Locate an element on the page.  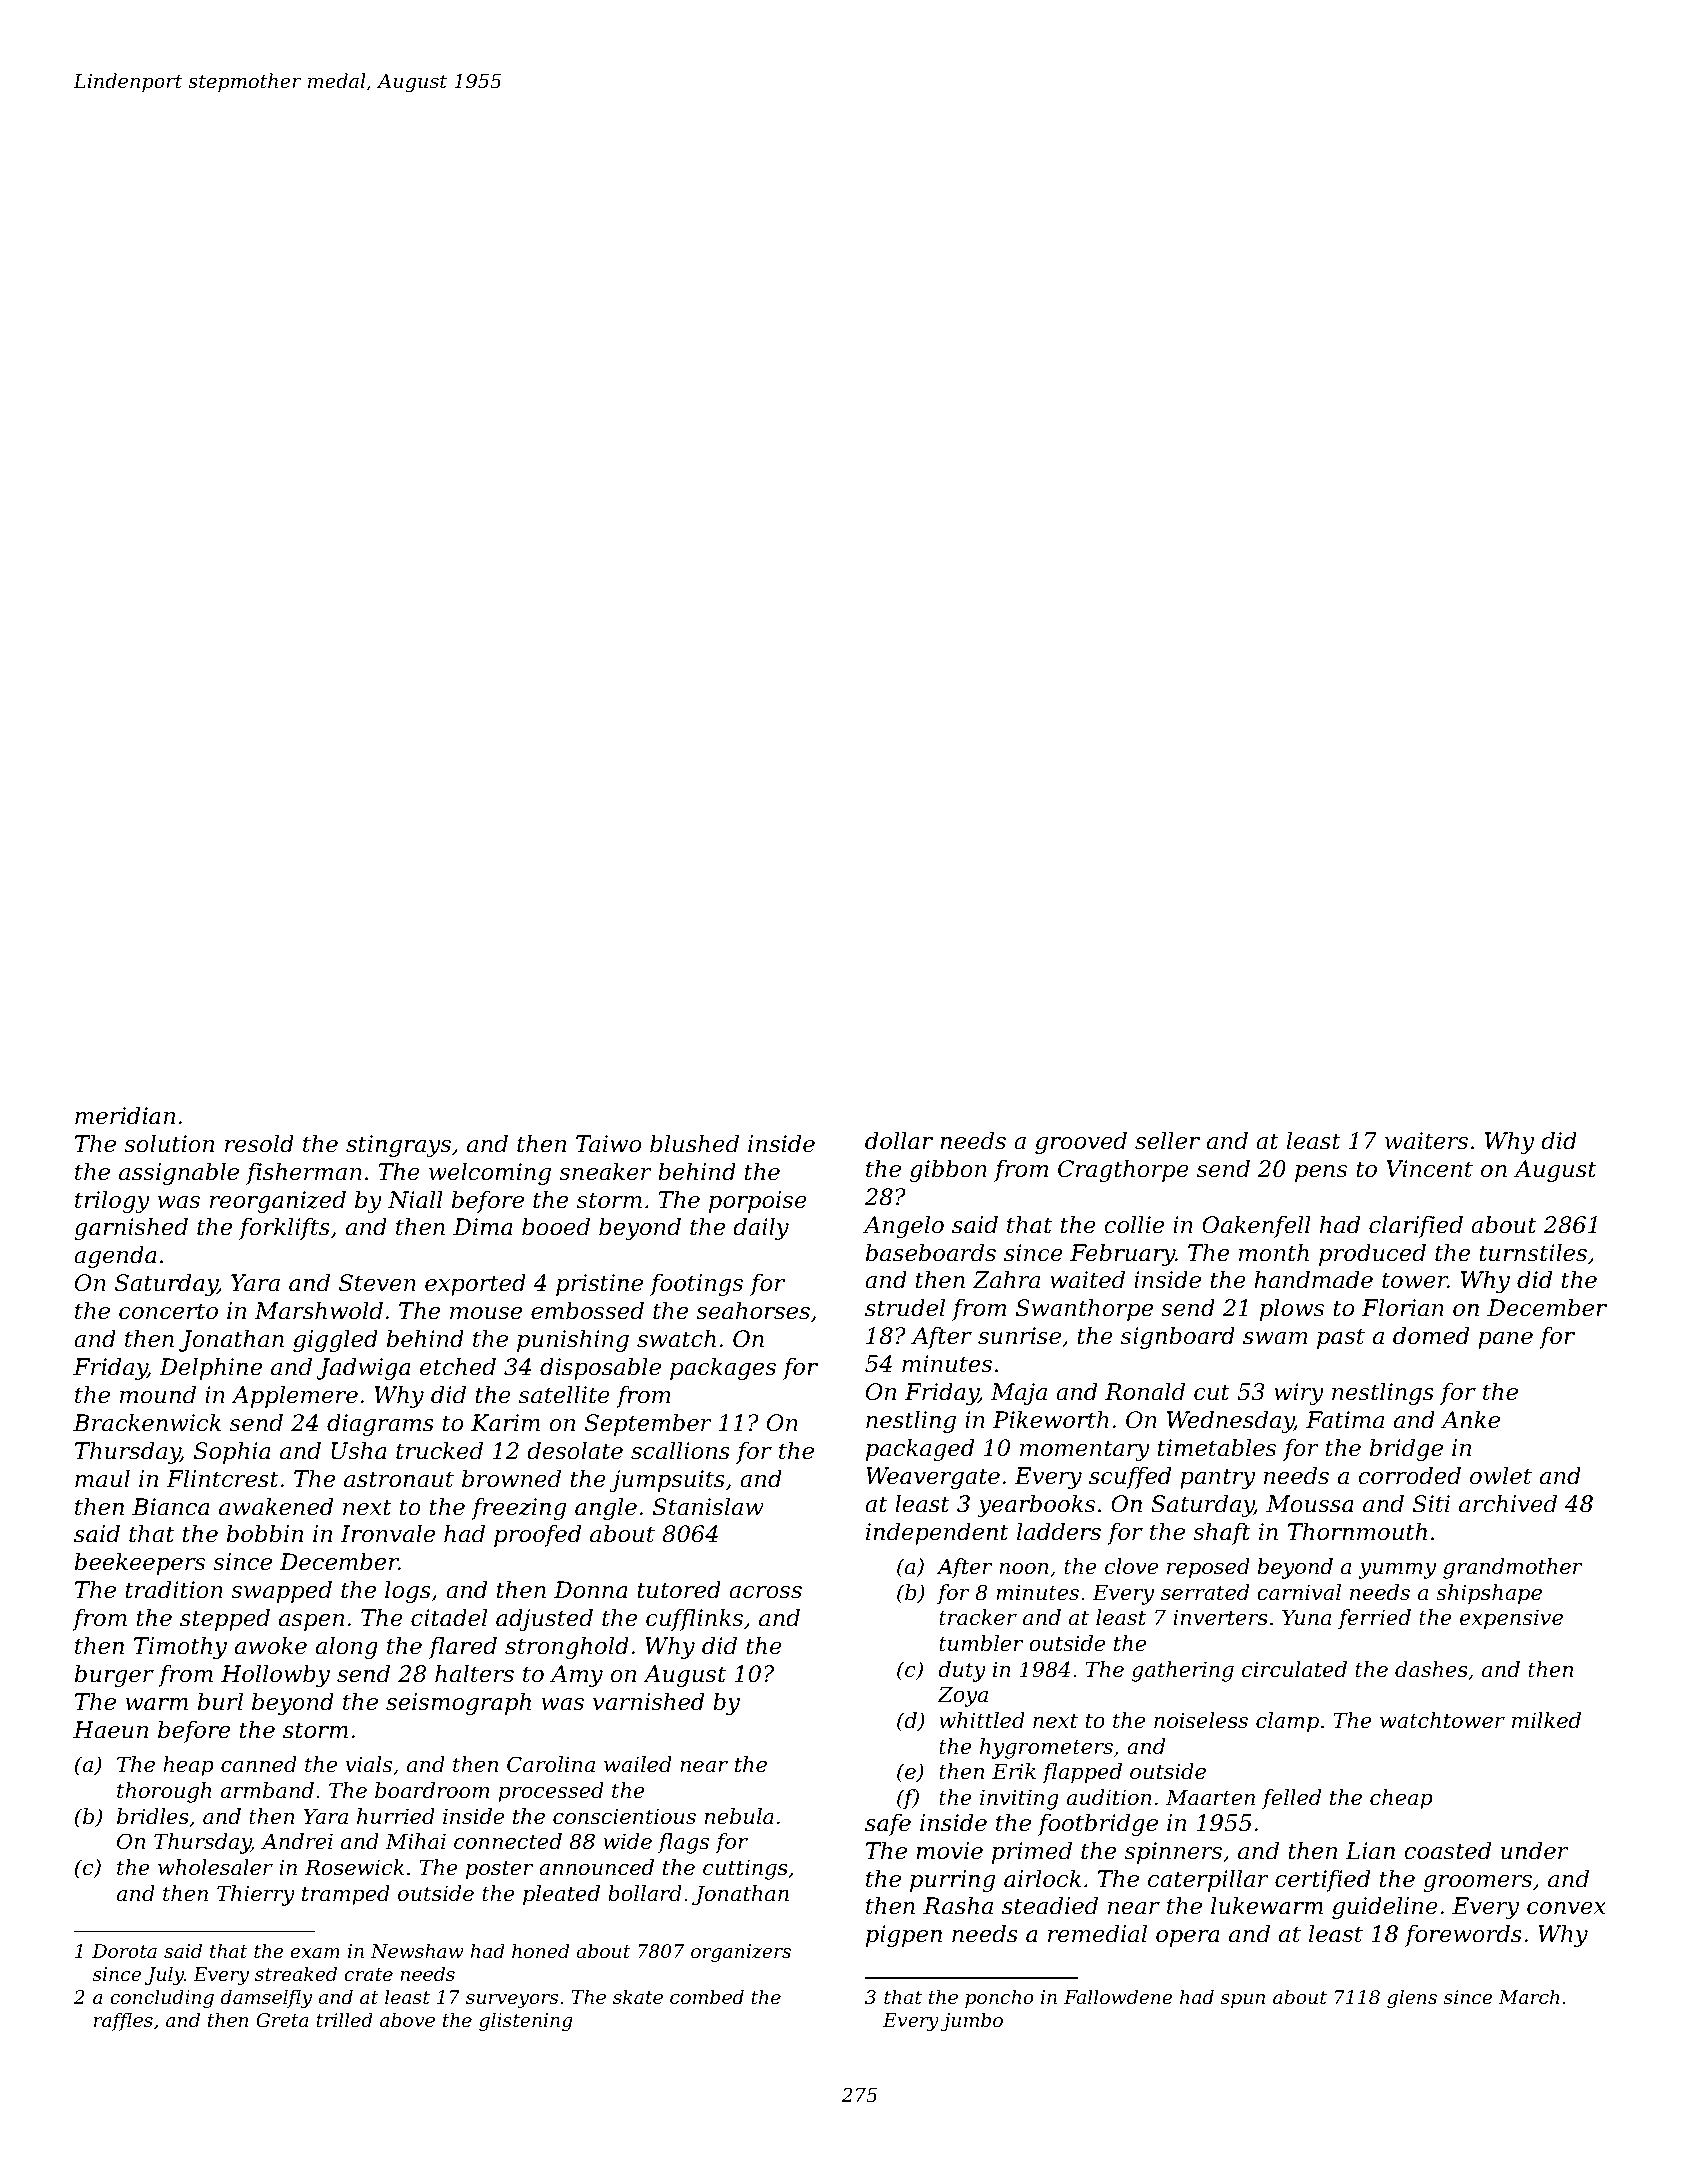
July is located at coordinates (164, 1975).
